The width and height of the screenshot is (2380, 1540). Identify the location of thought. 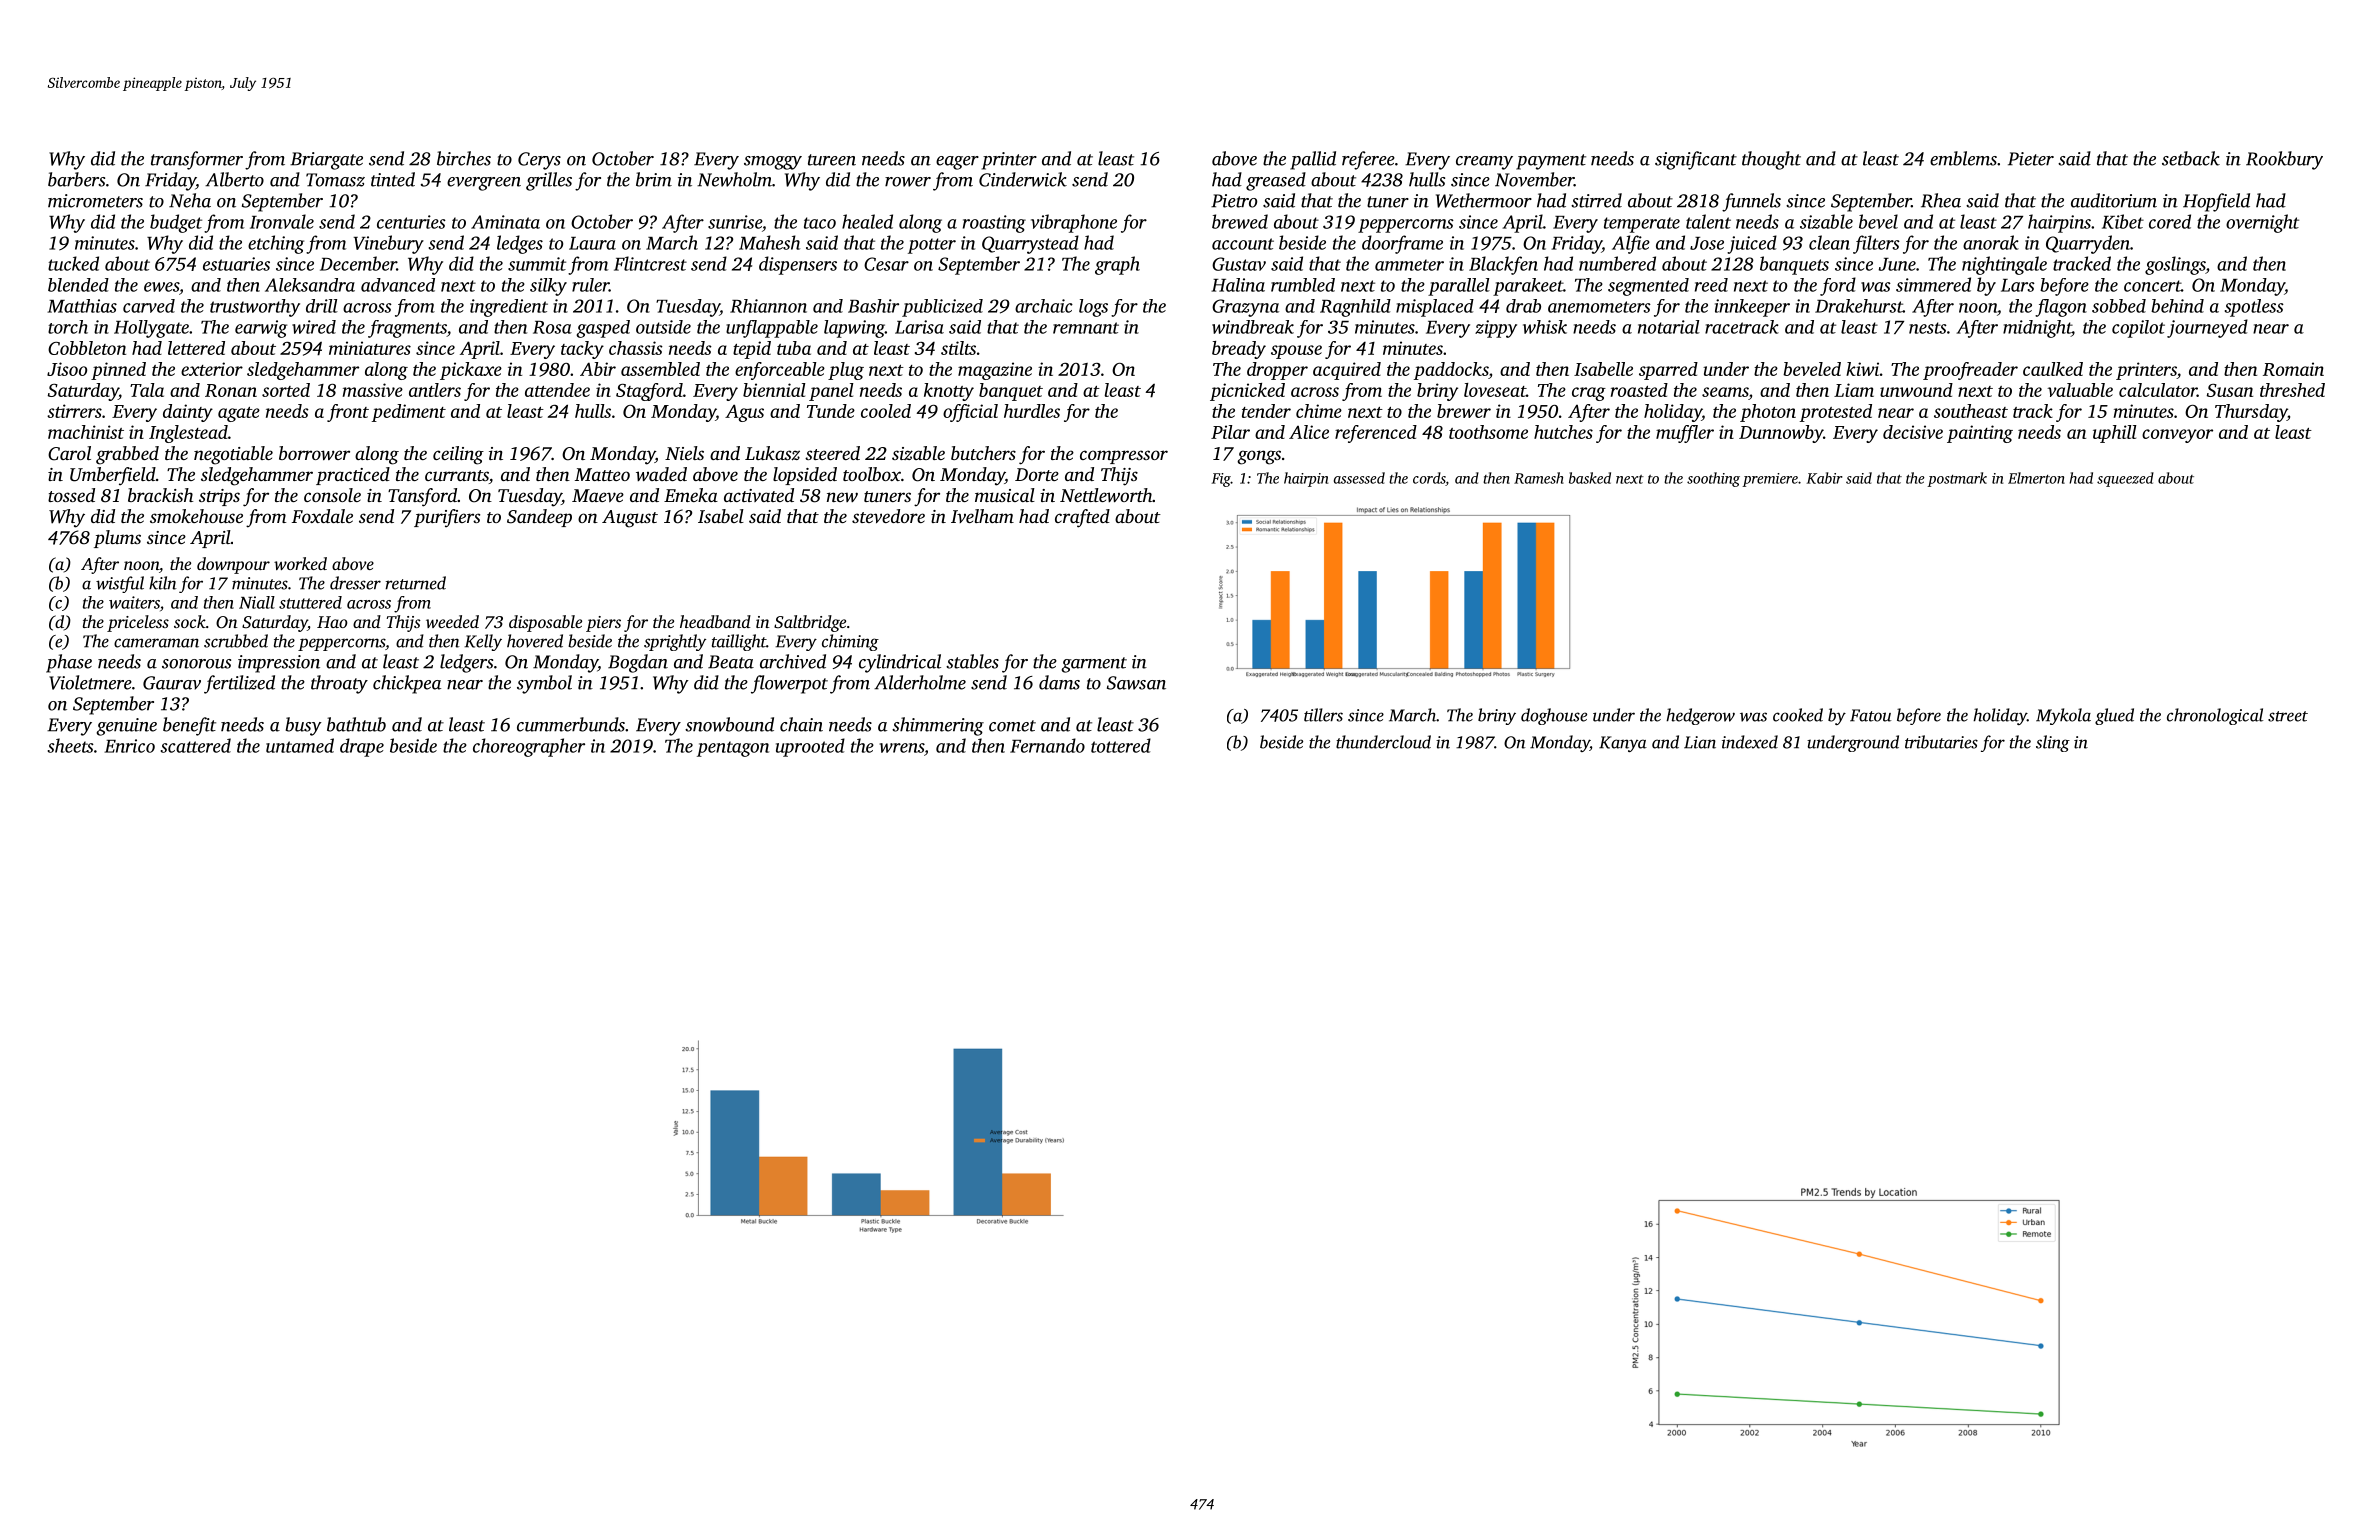
(1771, 160).
